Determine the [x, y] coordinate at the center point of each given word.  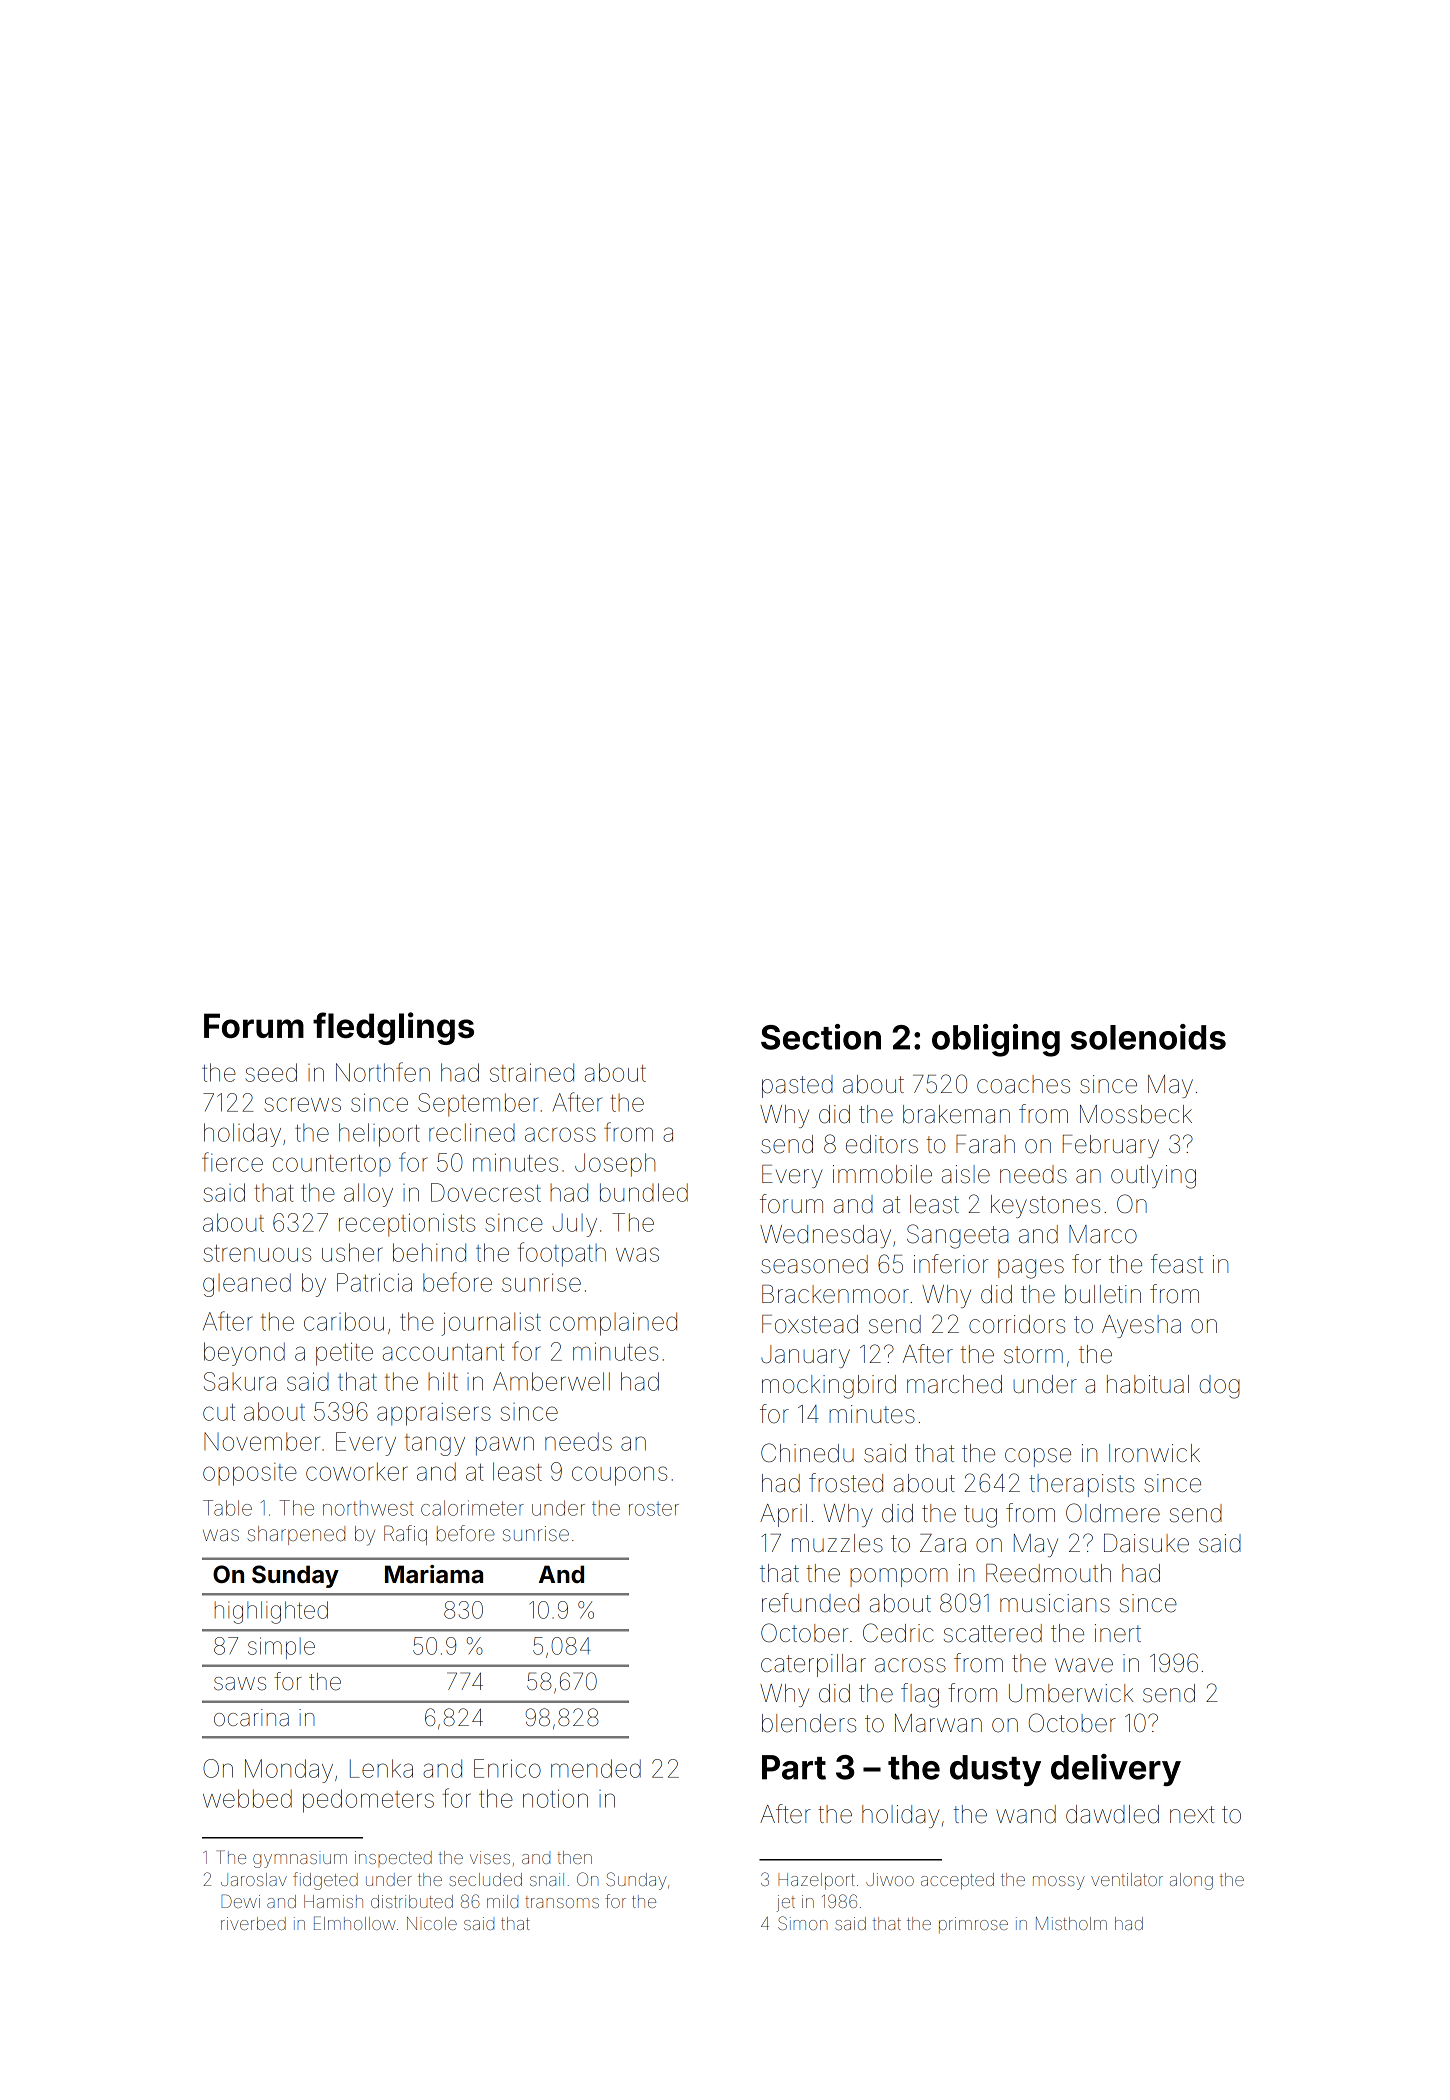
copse [1038, 1457]
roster [654, 1509]
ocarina [251, 1718]
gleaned [247, 1285]
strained [532, 1072]
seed [271, 1072]
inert [1118, 1633]
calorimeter [472, 1508]
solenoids [1148, 1037]
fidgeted [325, 1881]
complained [613, 1324]
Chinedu [807, 1453]
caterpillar [813, 1665]
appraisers [434, 1414]
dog [1219, 1387]
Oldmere [1113, 1513]
